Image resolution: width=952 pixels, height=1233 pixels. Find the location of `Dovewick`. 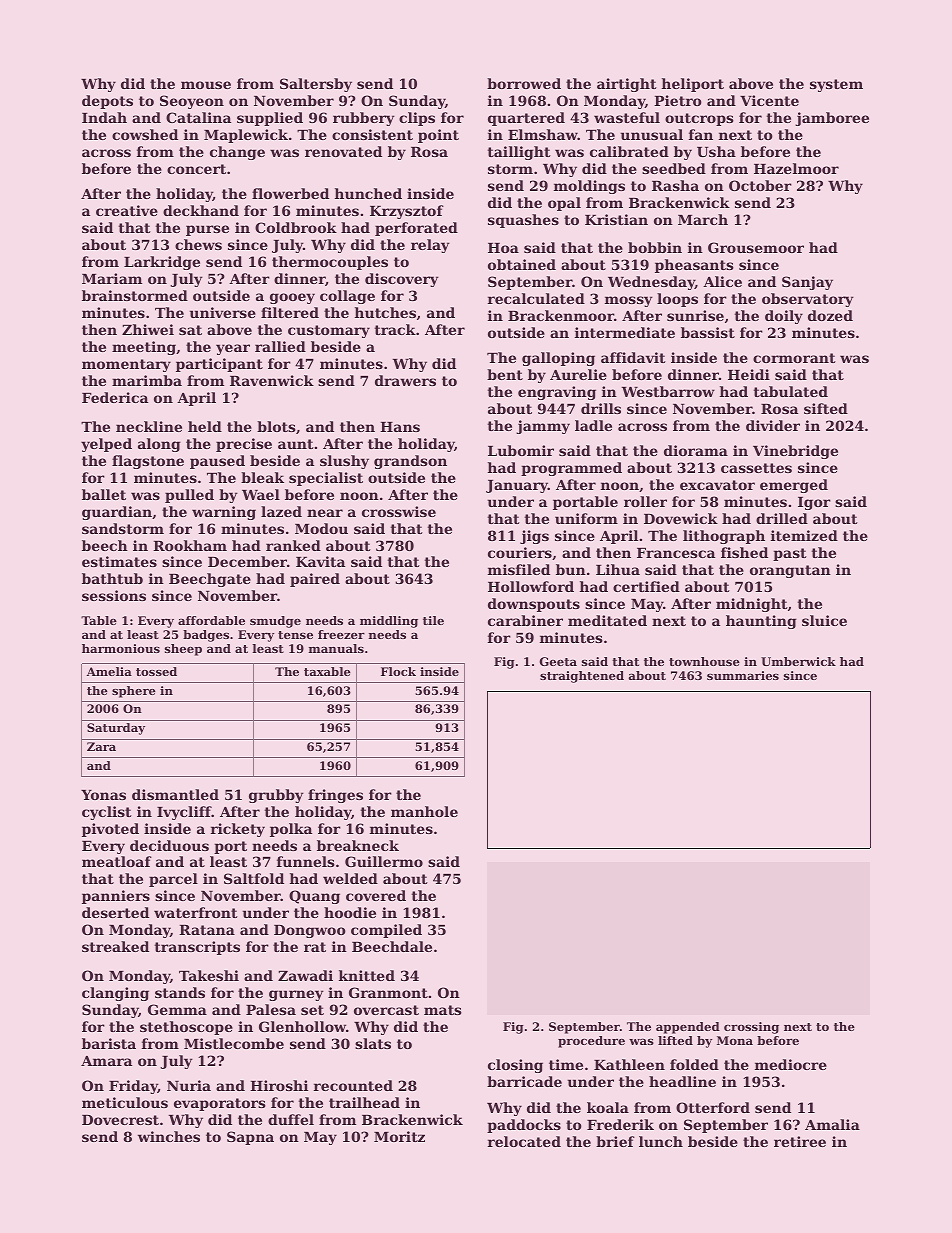

Dovewick is located at coordinates (681, 518).
